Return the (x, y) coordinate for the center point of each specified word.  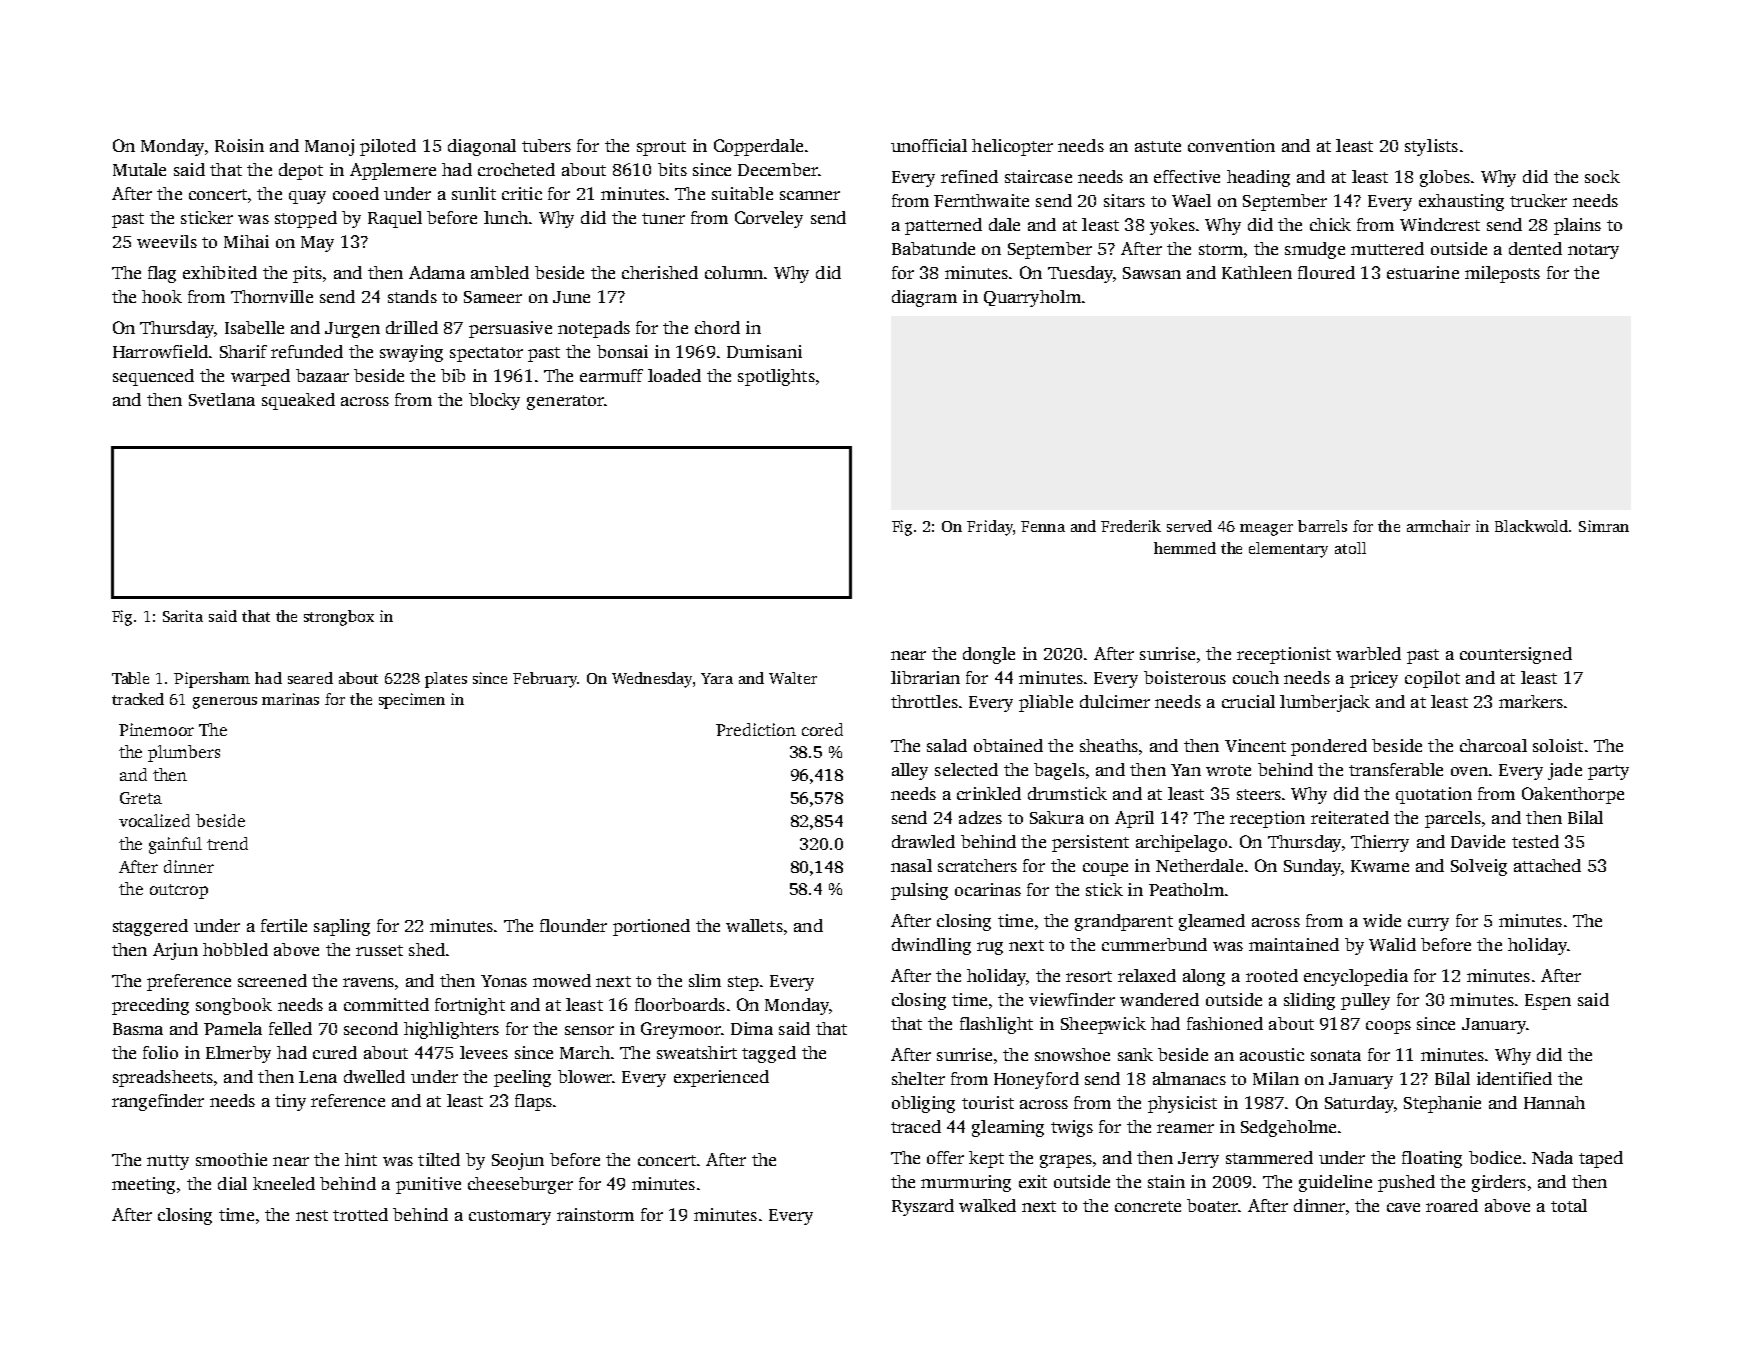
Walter (793, 678)
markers (1531, 701)
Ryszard (923, 1207)
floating (1432, 1159)
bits (672, 169)
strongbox (339, 618)
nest (312, 1215)
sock (1602, 176)
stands (412, 296)
